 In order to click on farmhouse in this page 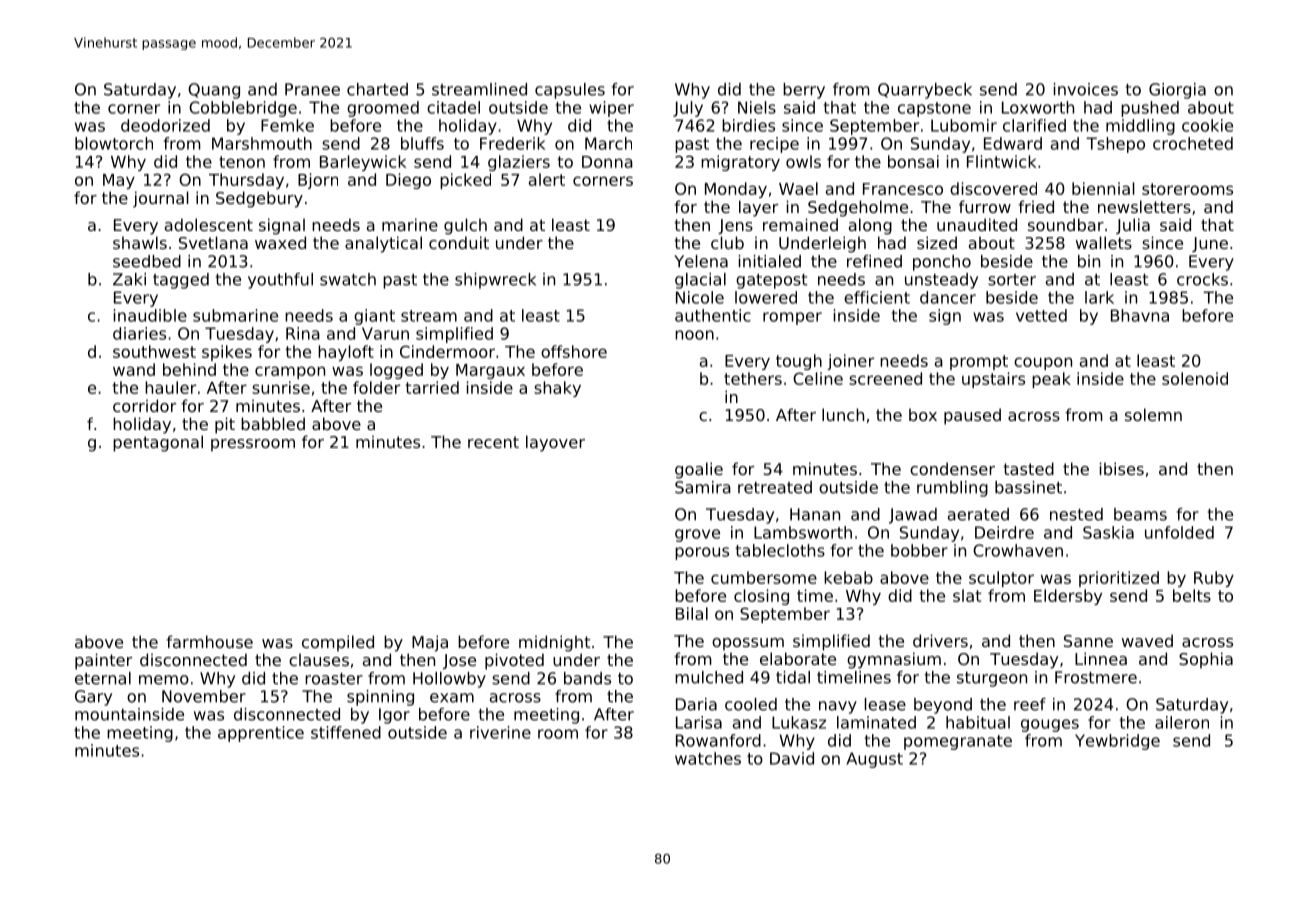, I will do `click(209, 641)`.
